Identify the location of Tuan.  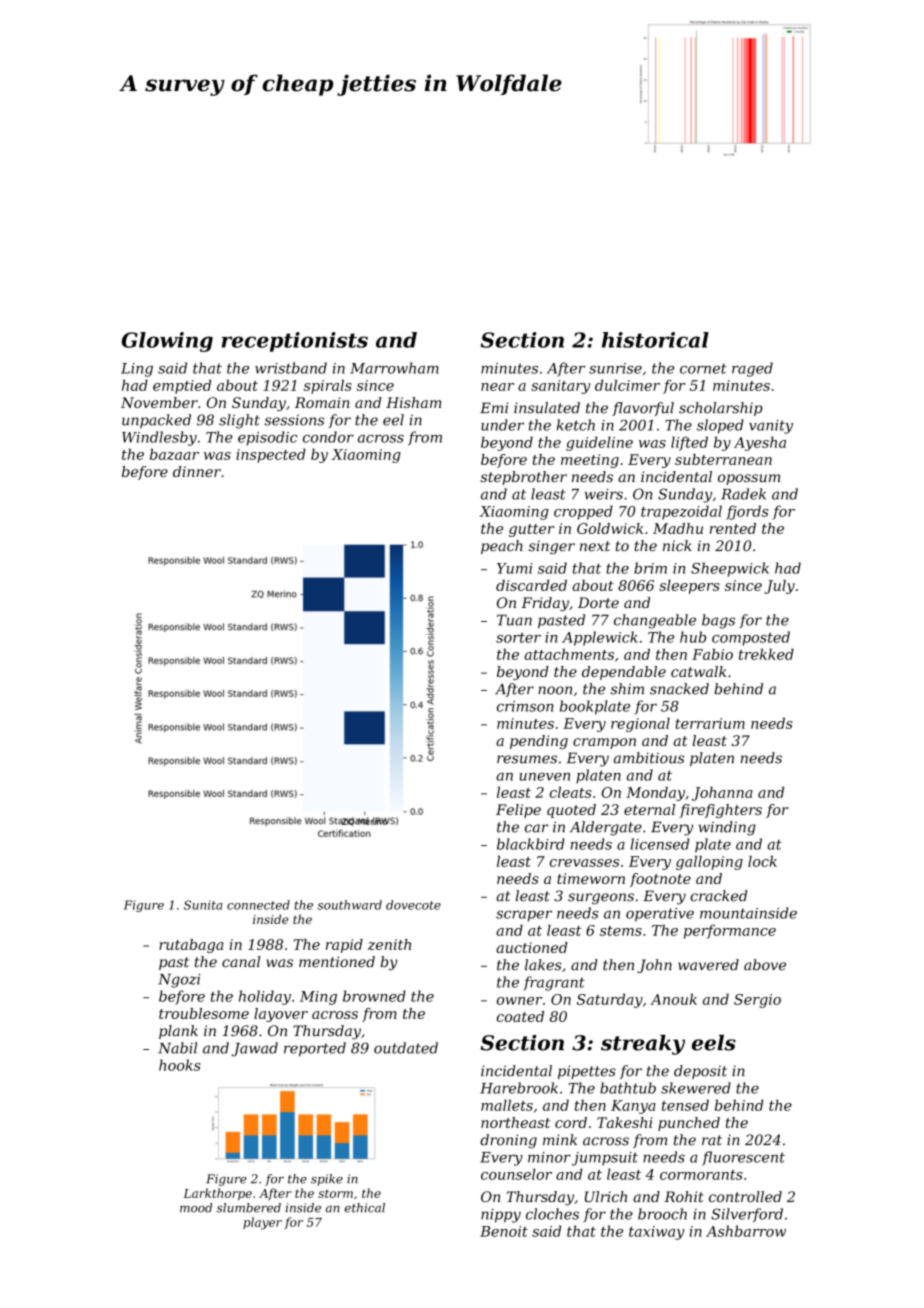
(514, 620).
